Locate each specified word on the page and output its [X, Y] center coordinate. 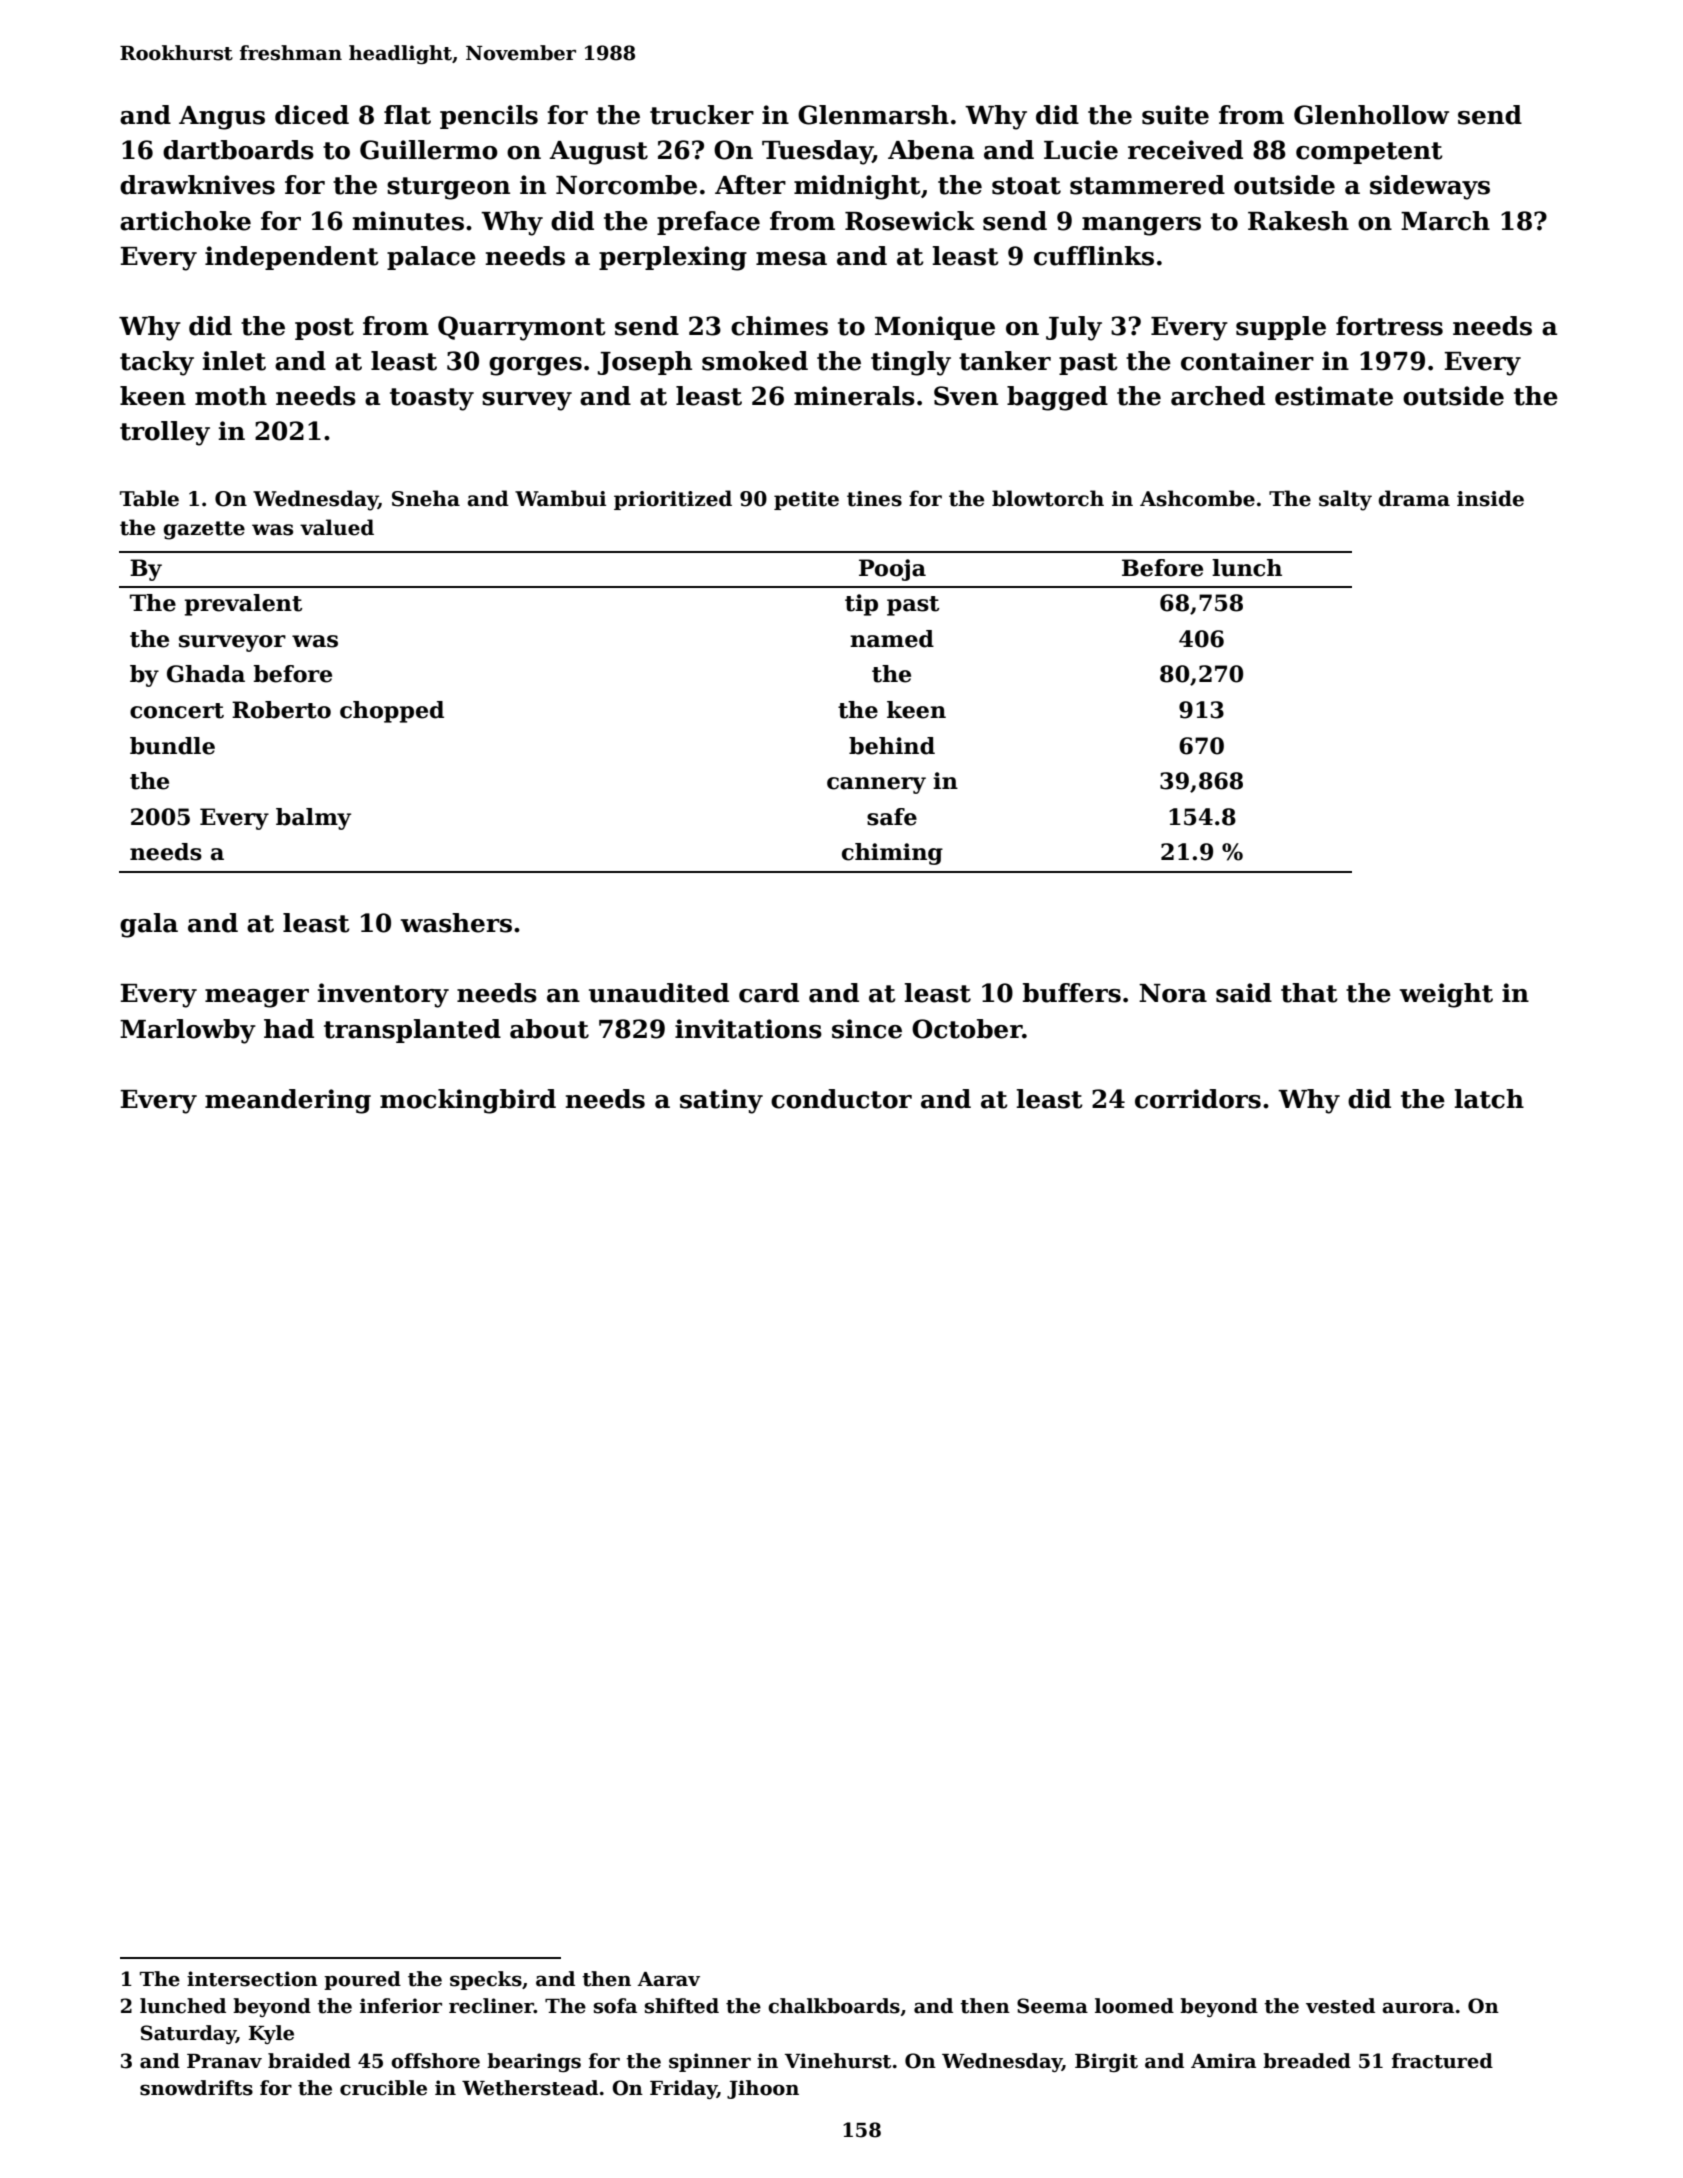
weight [1446, 995]
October [967, 1029]
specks [486, 1980]
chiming [892, 854]
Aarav [668, 1979]
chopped [392, 712]
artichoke [185, 221]
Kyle [271, 2034]
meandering [288, 1101]
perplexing [673, 258]
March [1445, 221]
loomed [1134, 2006]
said [1244, 993]
